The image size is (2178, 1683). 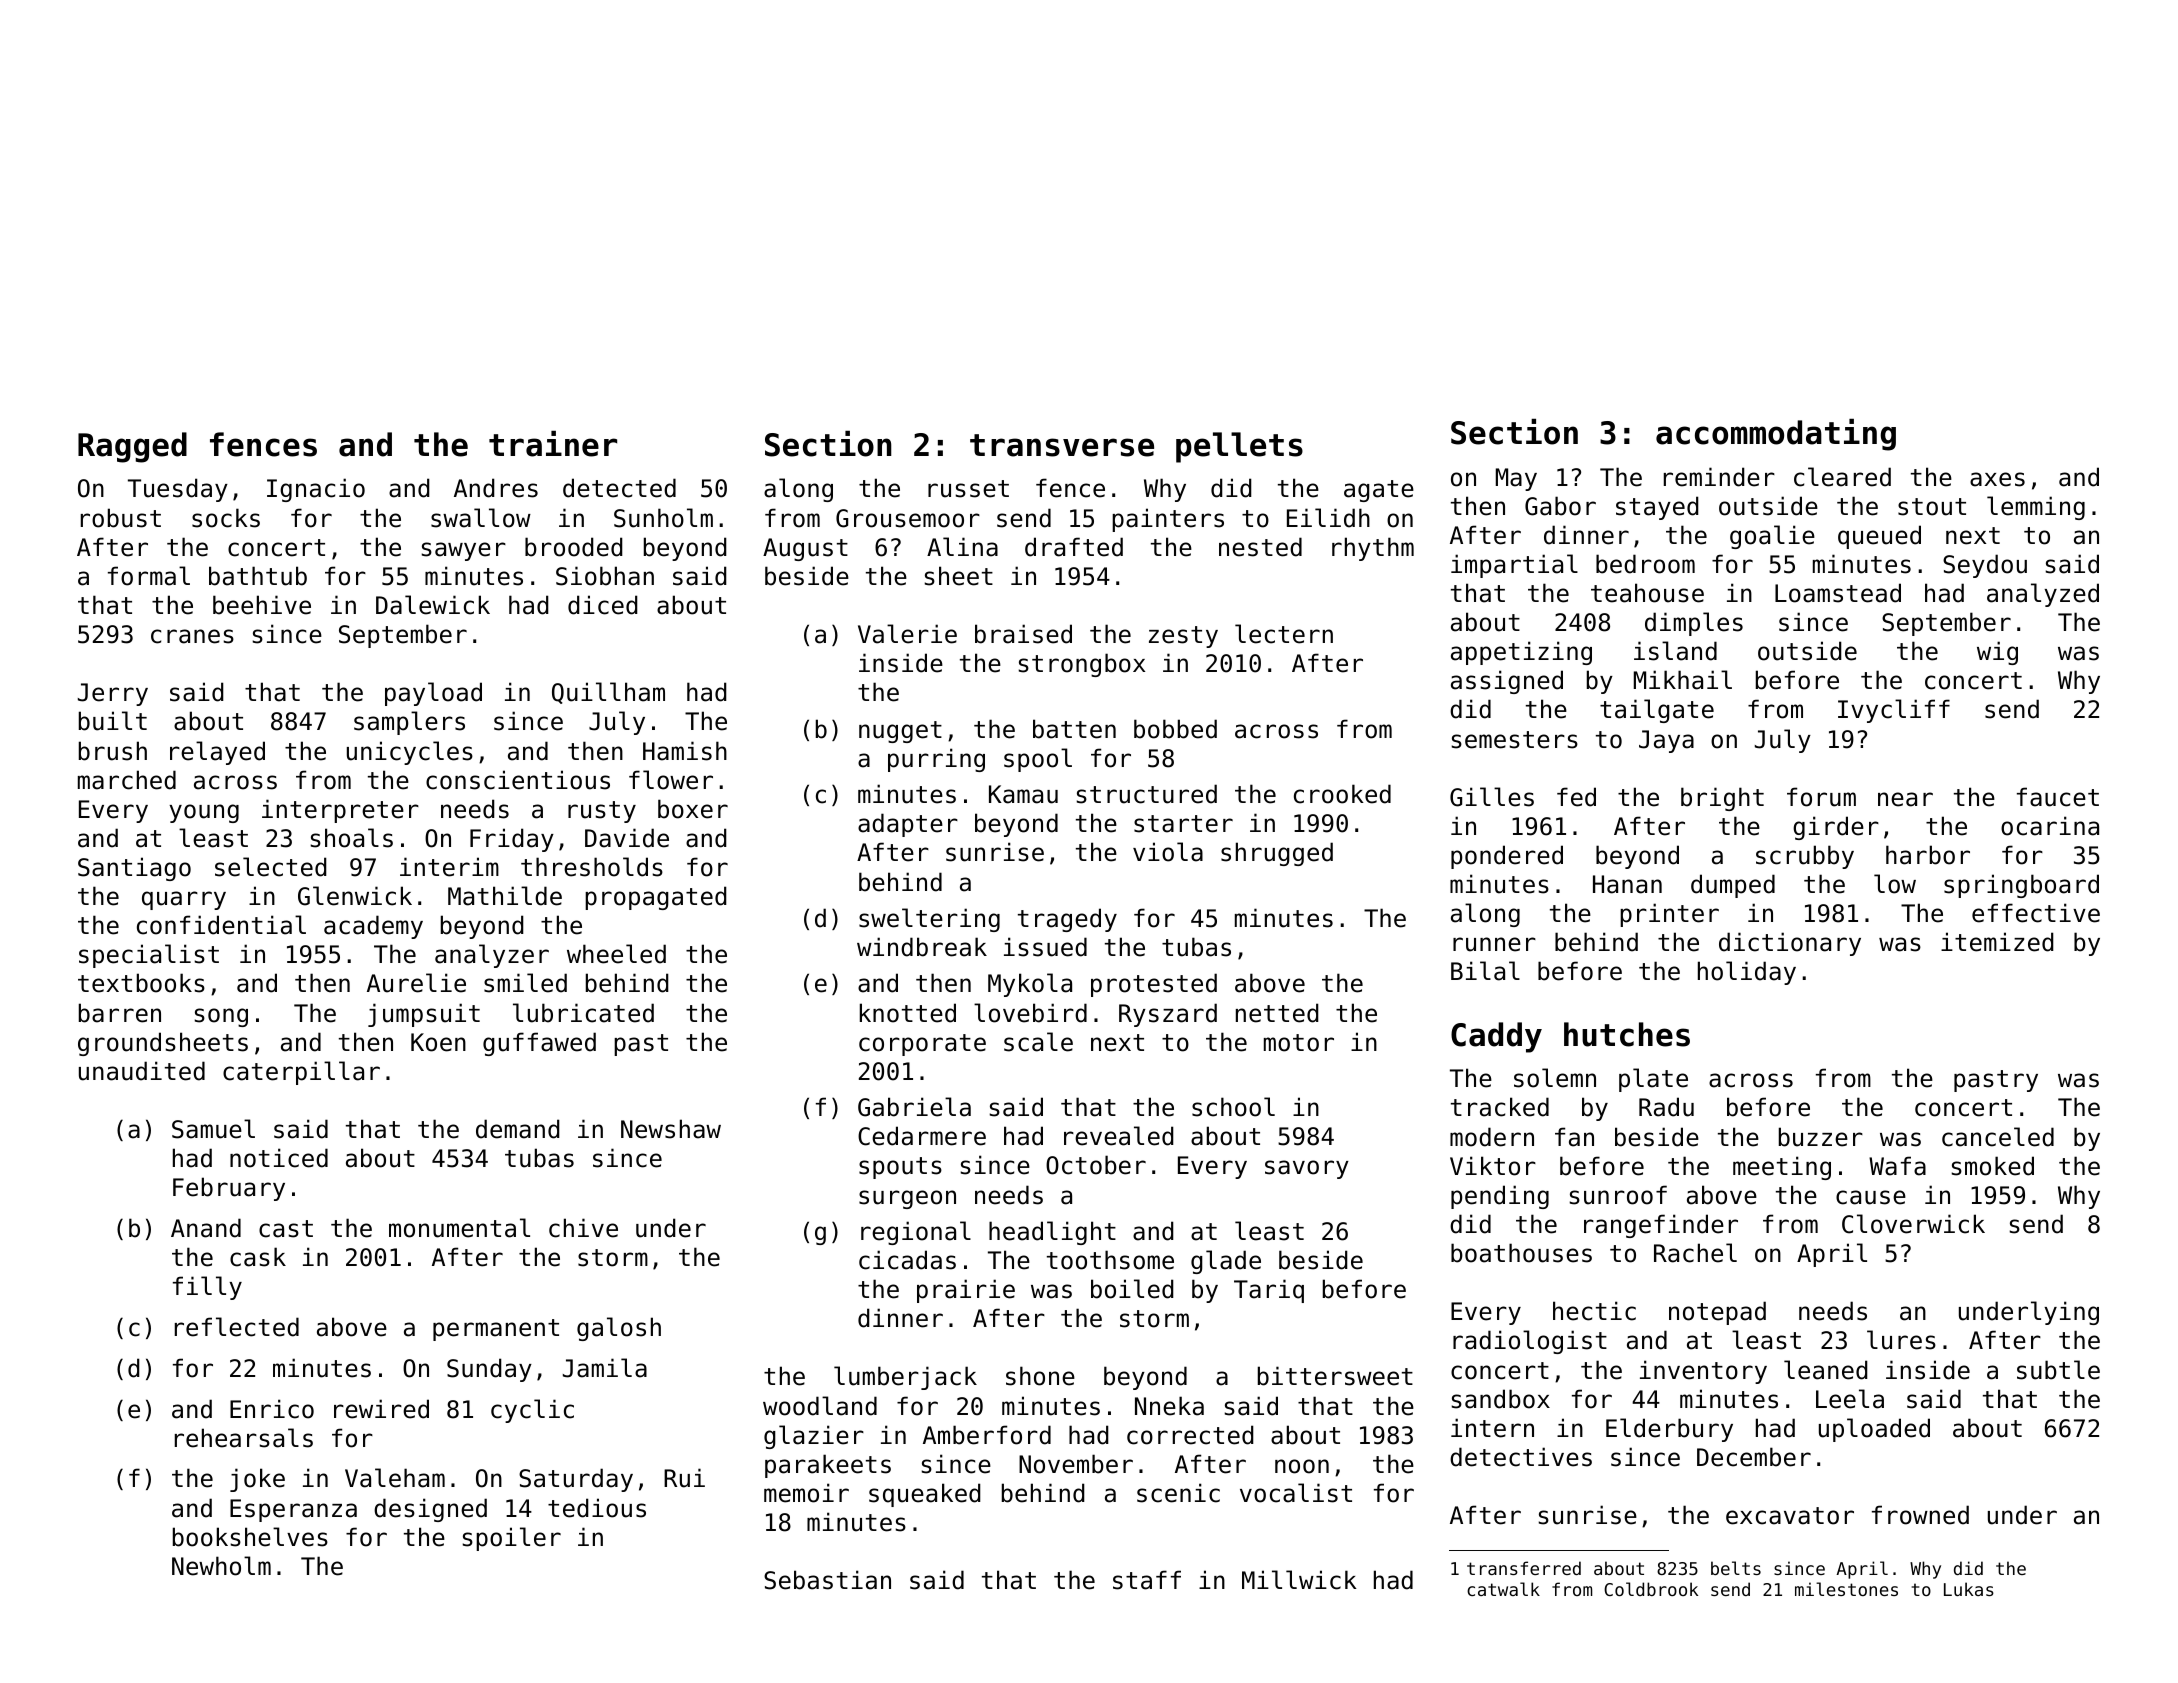 I want to click on Newholm, so click(x=221, y=1566).
